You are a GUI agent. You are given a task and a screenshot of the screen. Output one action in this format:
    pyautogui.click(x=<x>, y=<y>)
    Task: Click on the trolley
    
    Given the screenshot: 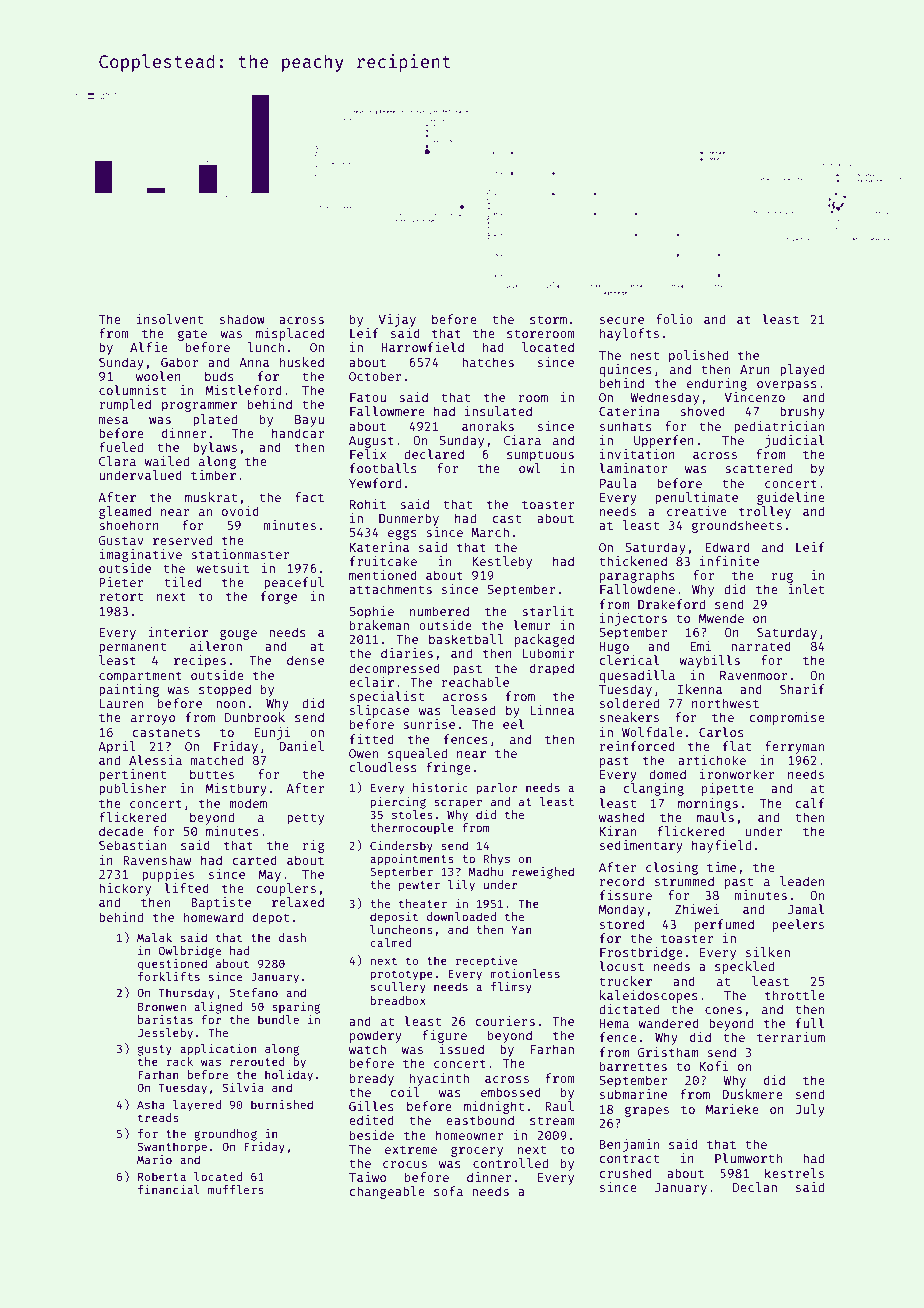 What is the action you would take?
    pyautogui.click(x=765, y=512)
